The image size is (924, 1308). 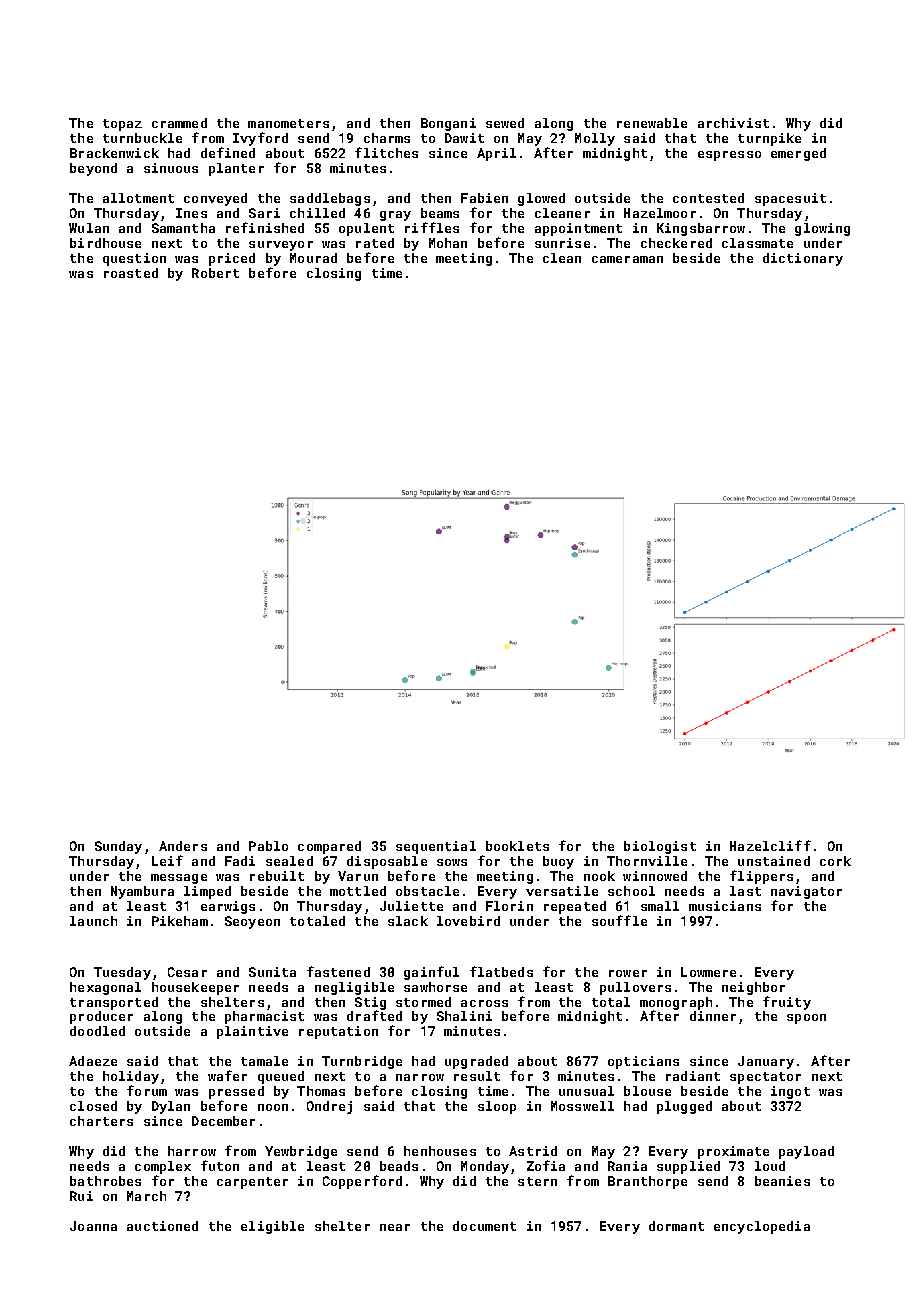 I want to click on question, so click(x=134, y=259).
